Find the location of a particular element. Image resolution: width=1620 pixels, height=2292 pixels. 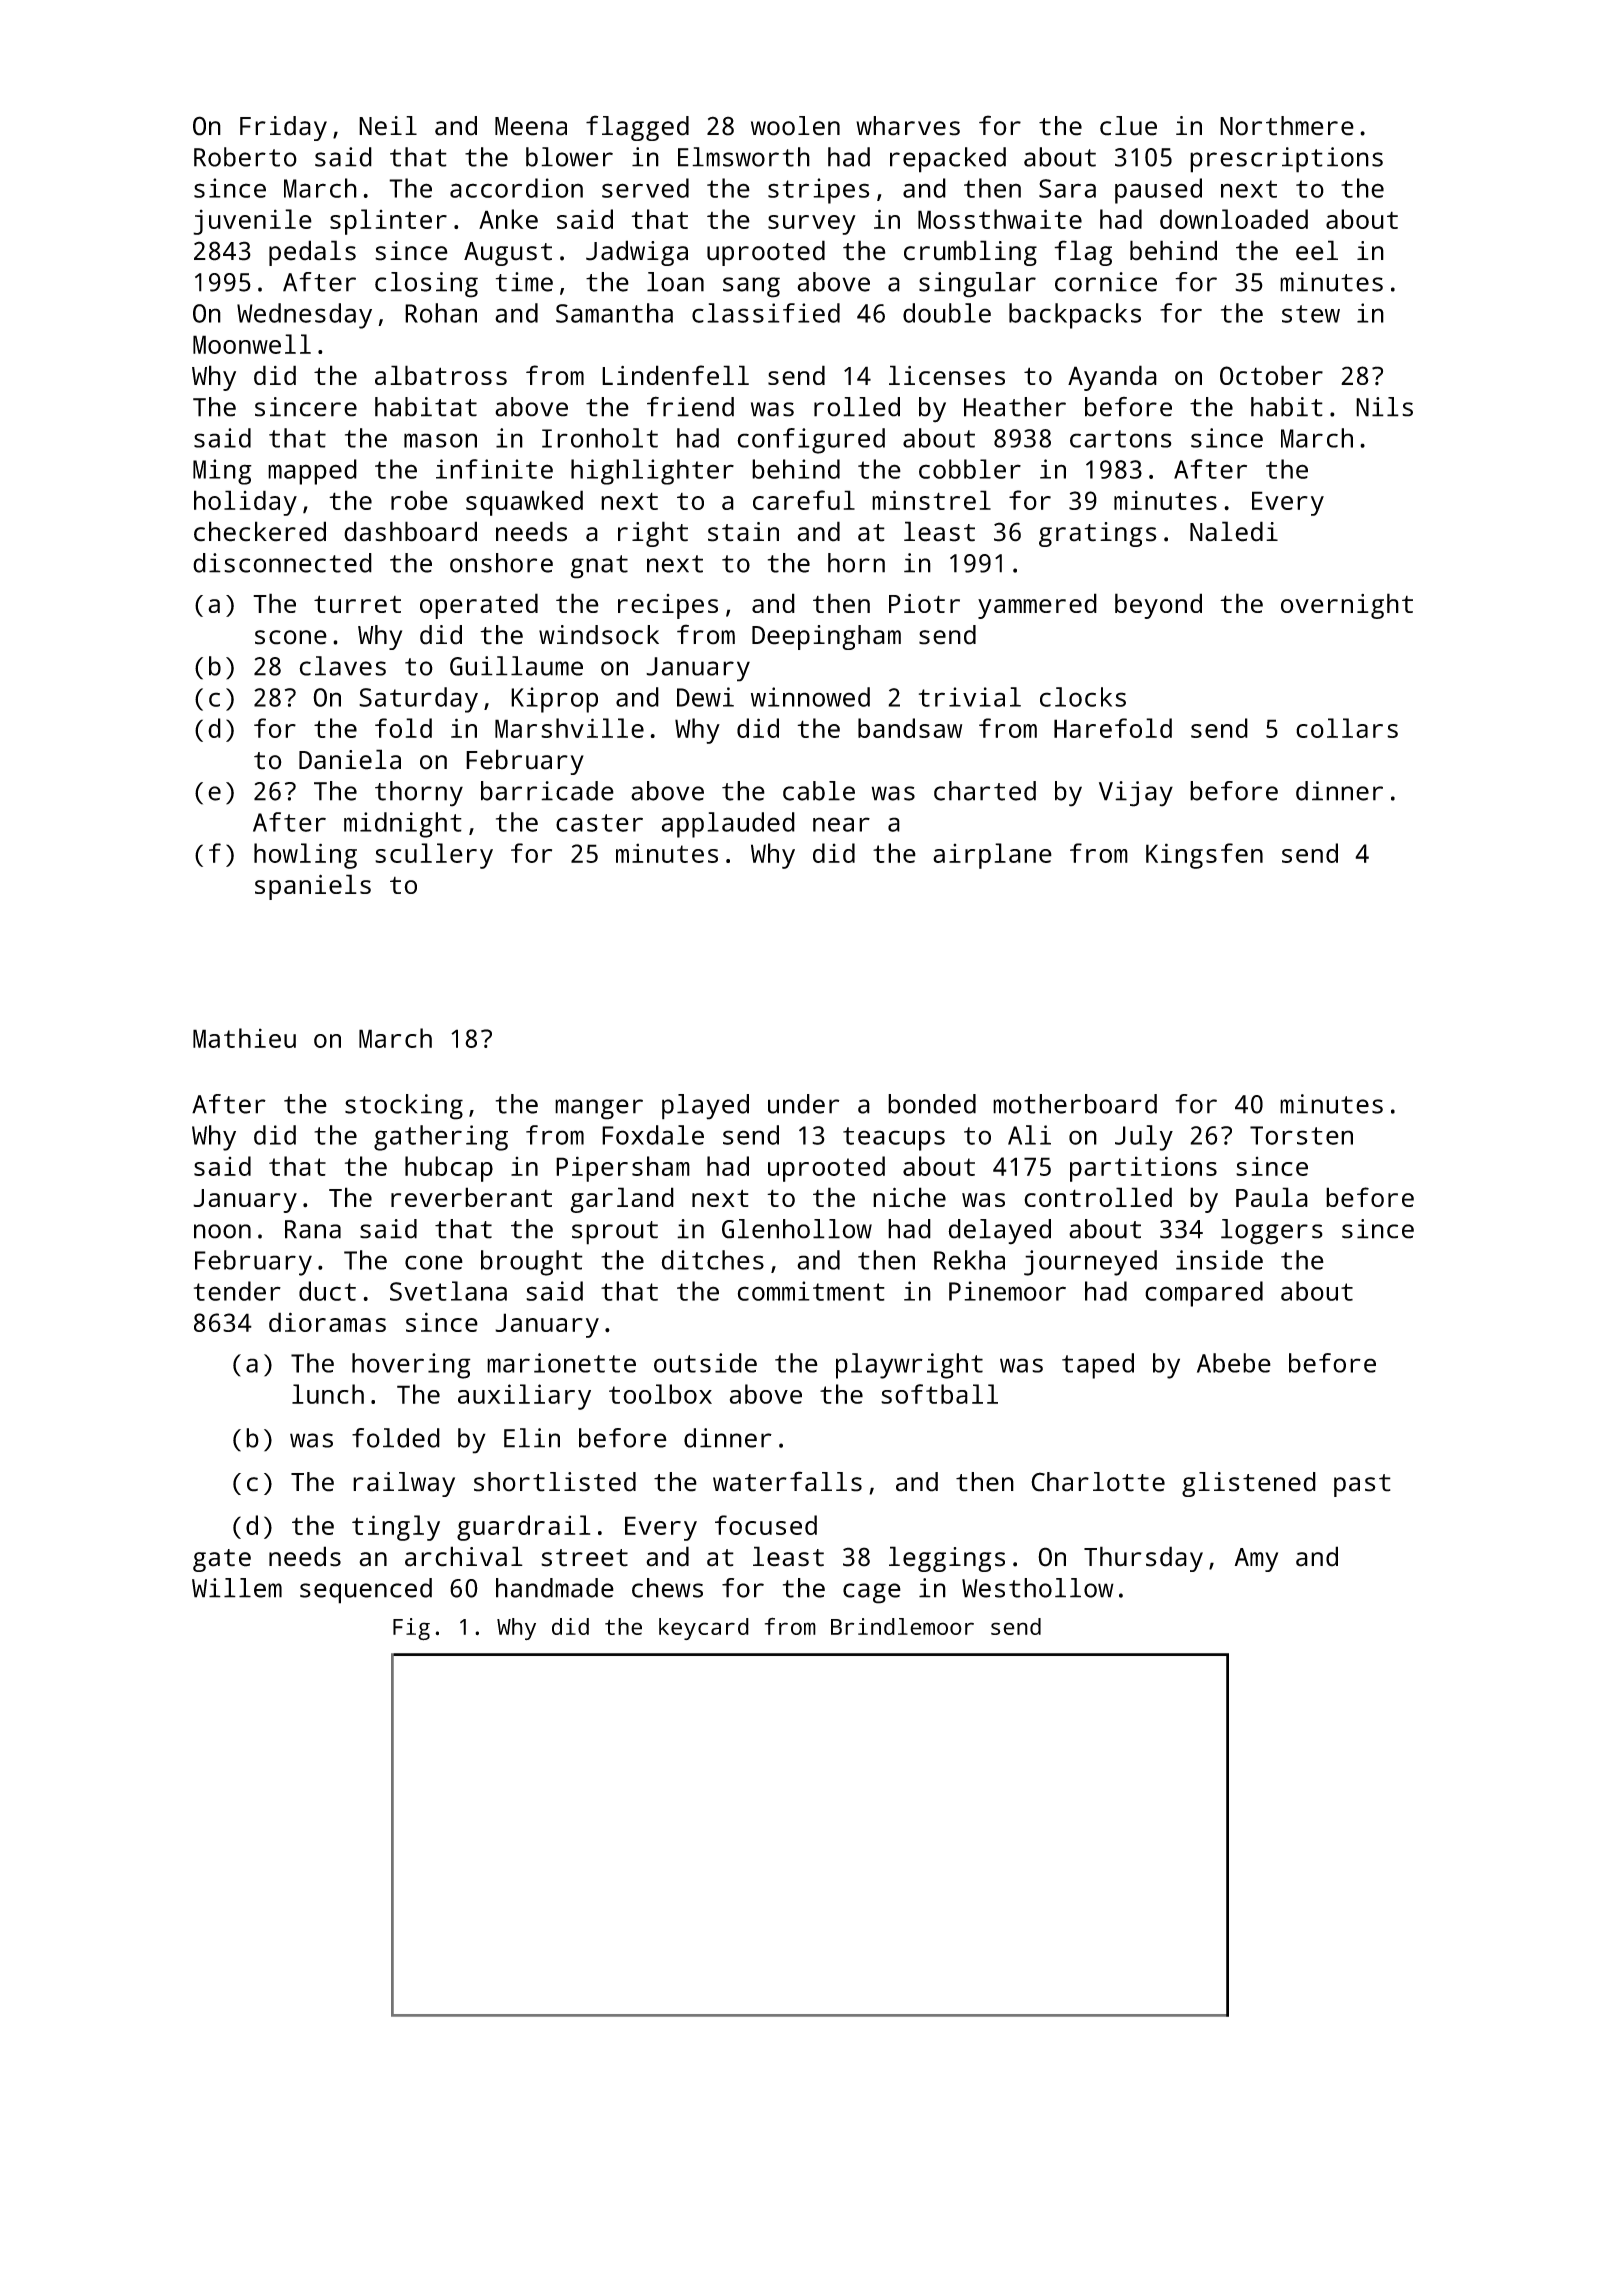

Northmere is located at coordinates (1287, 126).
